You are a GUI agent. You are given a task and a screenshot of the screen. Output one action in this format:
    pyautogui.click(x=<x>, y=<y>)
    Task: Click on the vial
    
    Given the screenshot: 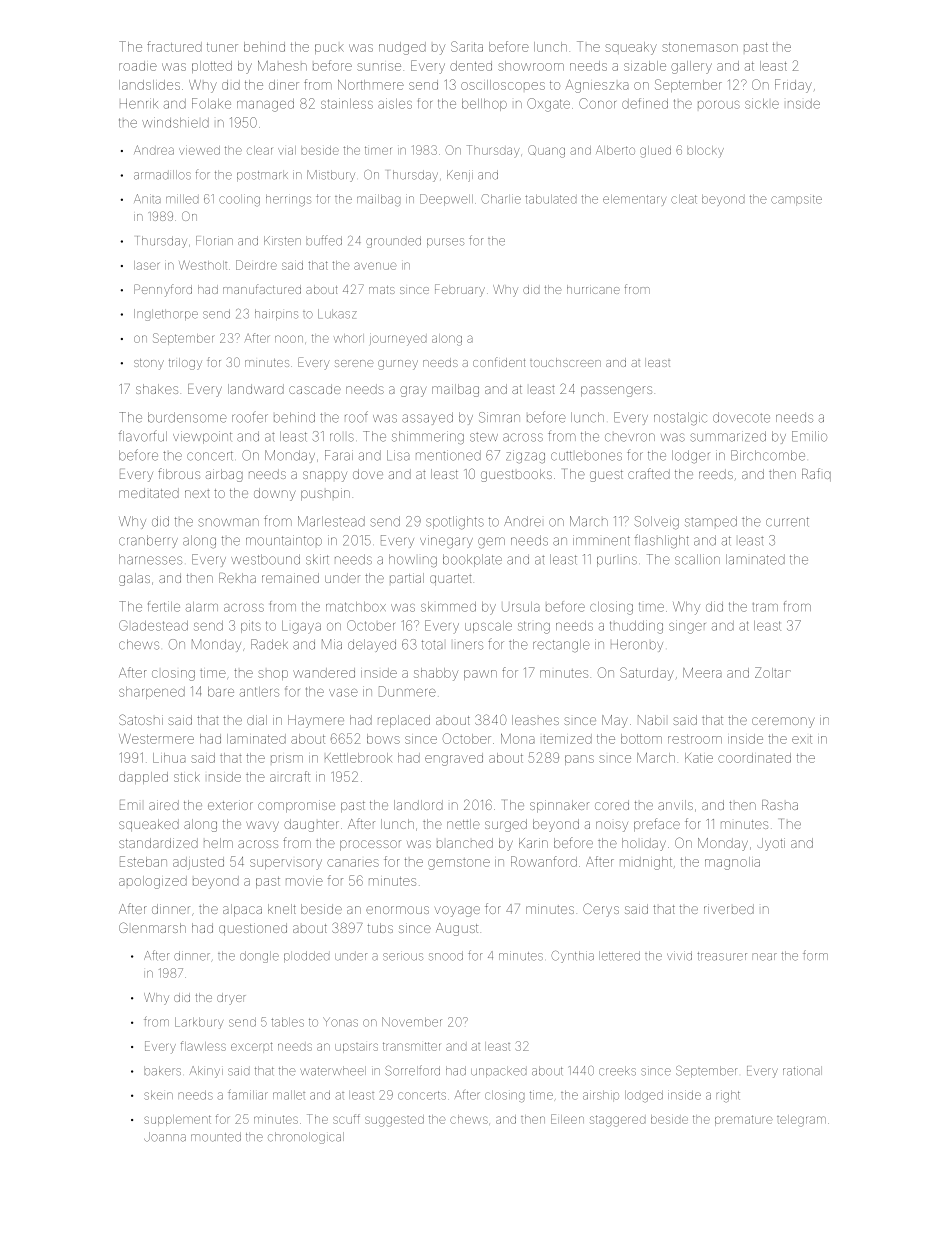 What is the action you would take?
    pyautogui.click(x=287, y=150)
